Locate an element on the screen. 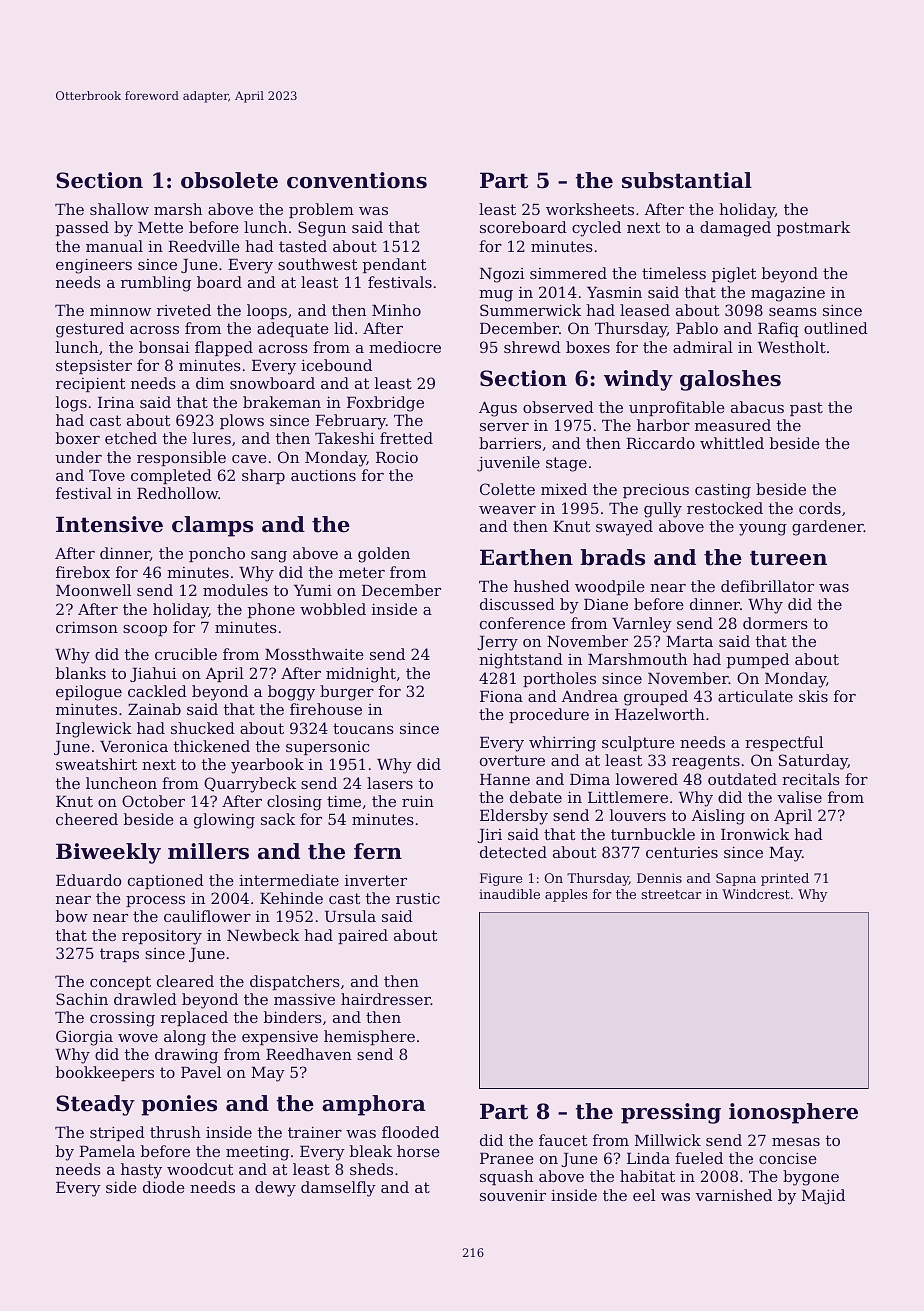 This screenshot has height=1311, width=924. Saturday is located at coordinates (813, 762).
